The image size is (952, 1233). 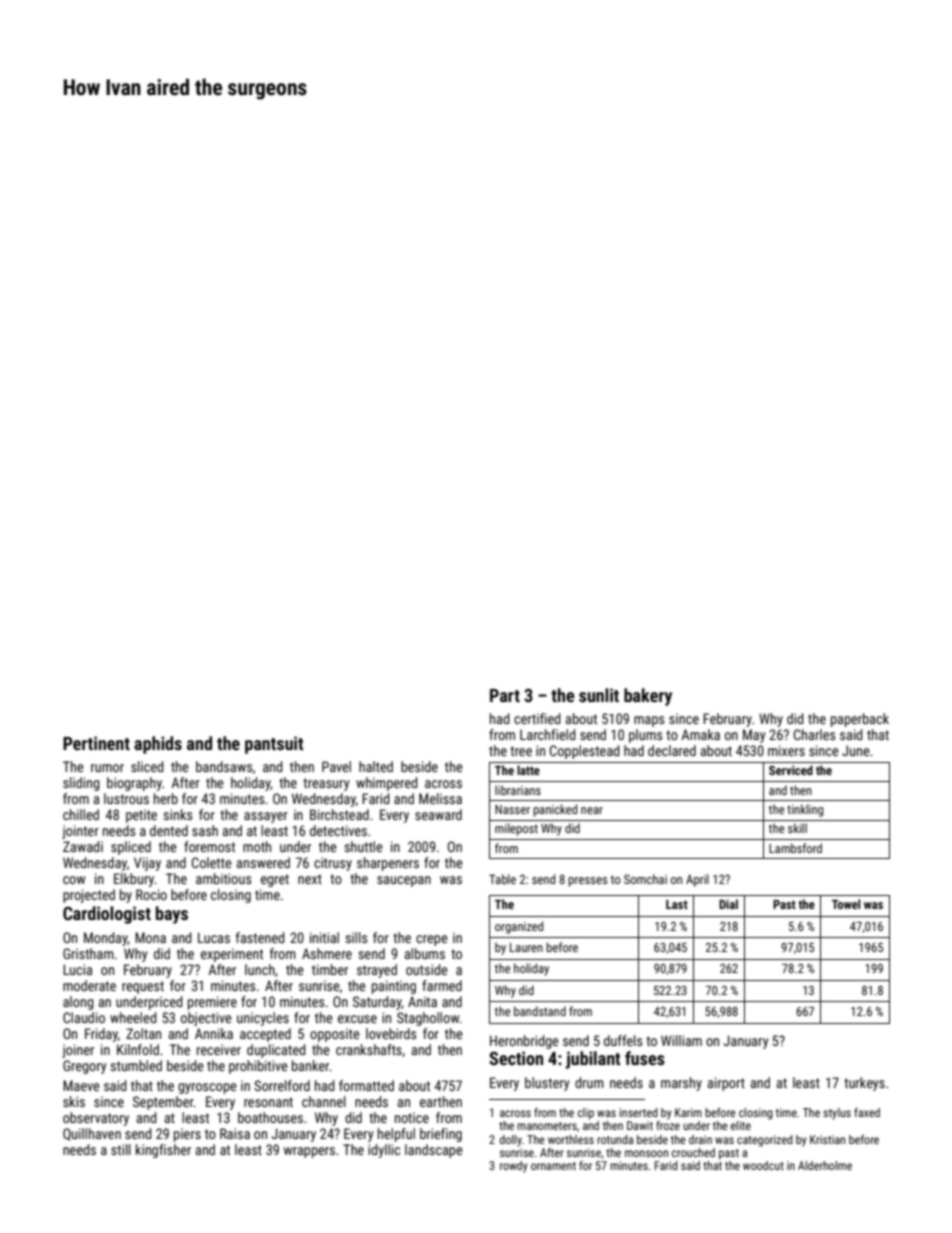 I want to click on lovebirds, so click(x=391, y=1033).
